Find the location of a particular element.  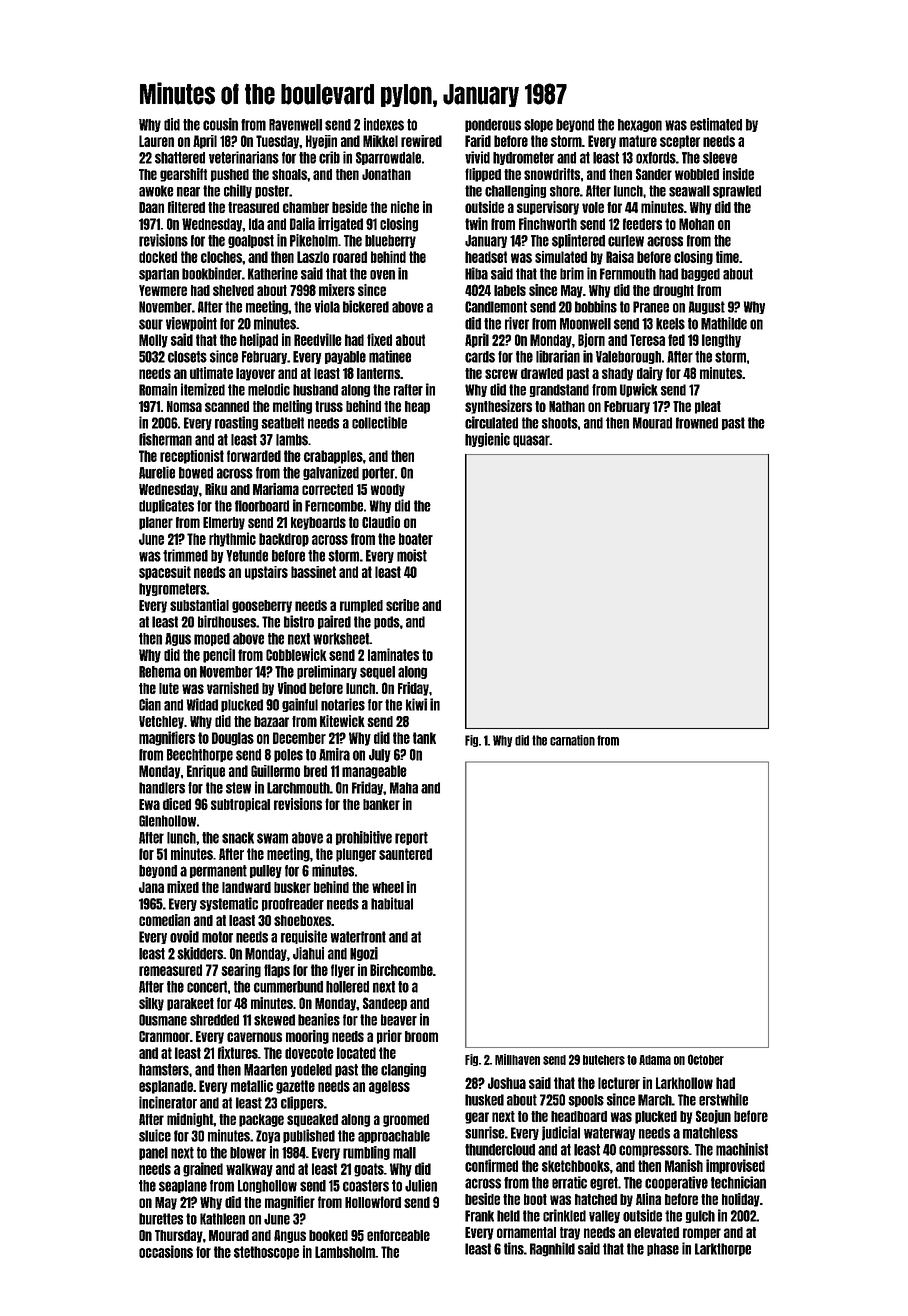

subtropical is located at coordinates (240, 805).
